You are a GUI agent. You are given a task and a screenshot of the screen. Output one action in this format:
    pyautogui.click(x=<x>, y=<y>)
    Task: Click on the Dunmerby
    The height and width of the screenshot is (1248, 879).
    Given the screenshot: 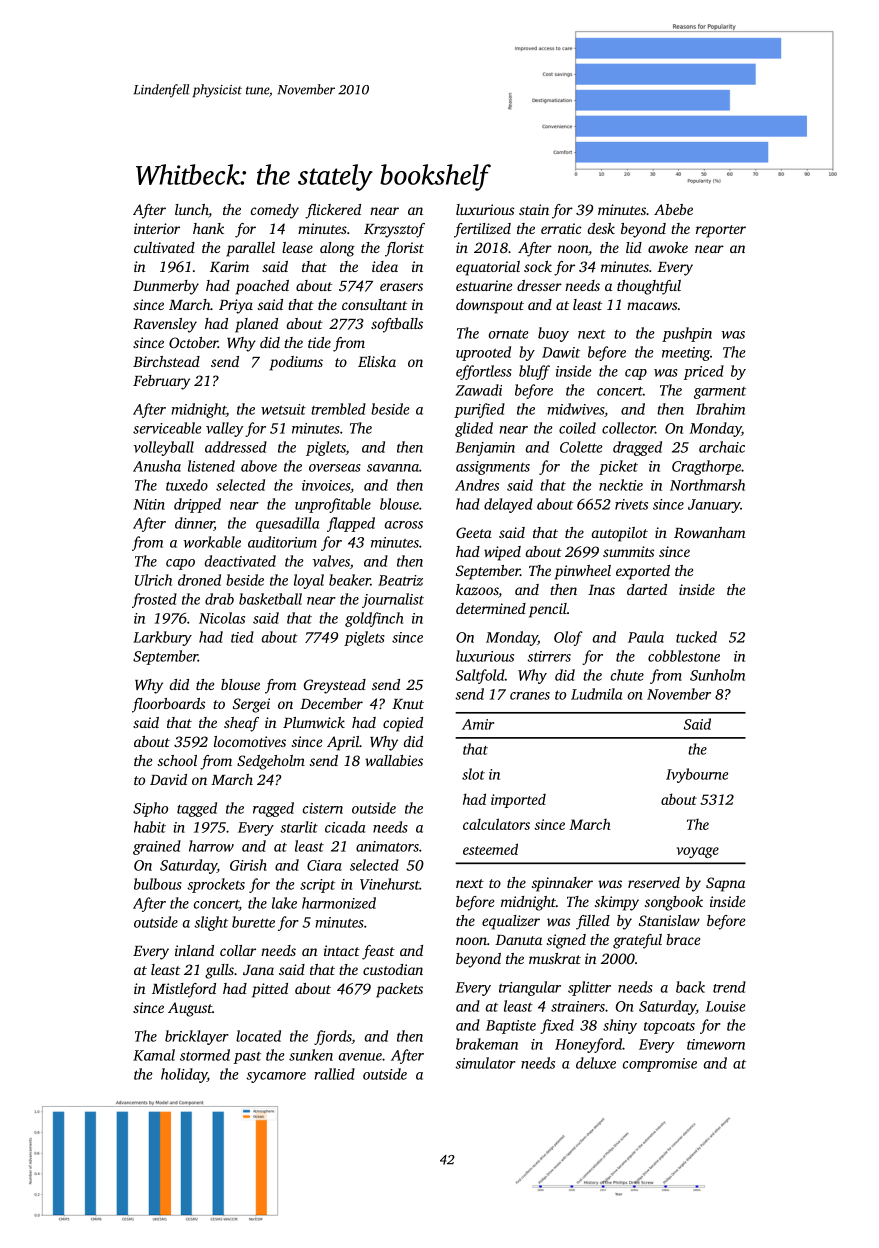 What is the action you would take?
    pyautogui.click(x=166, y=287)
